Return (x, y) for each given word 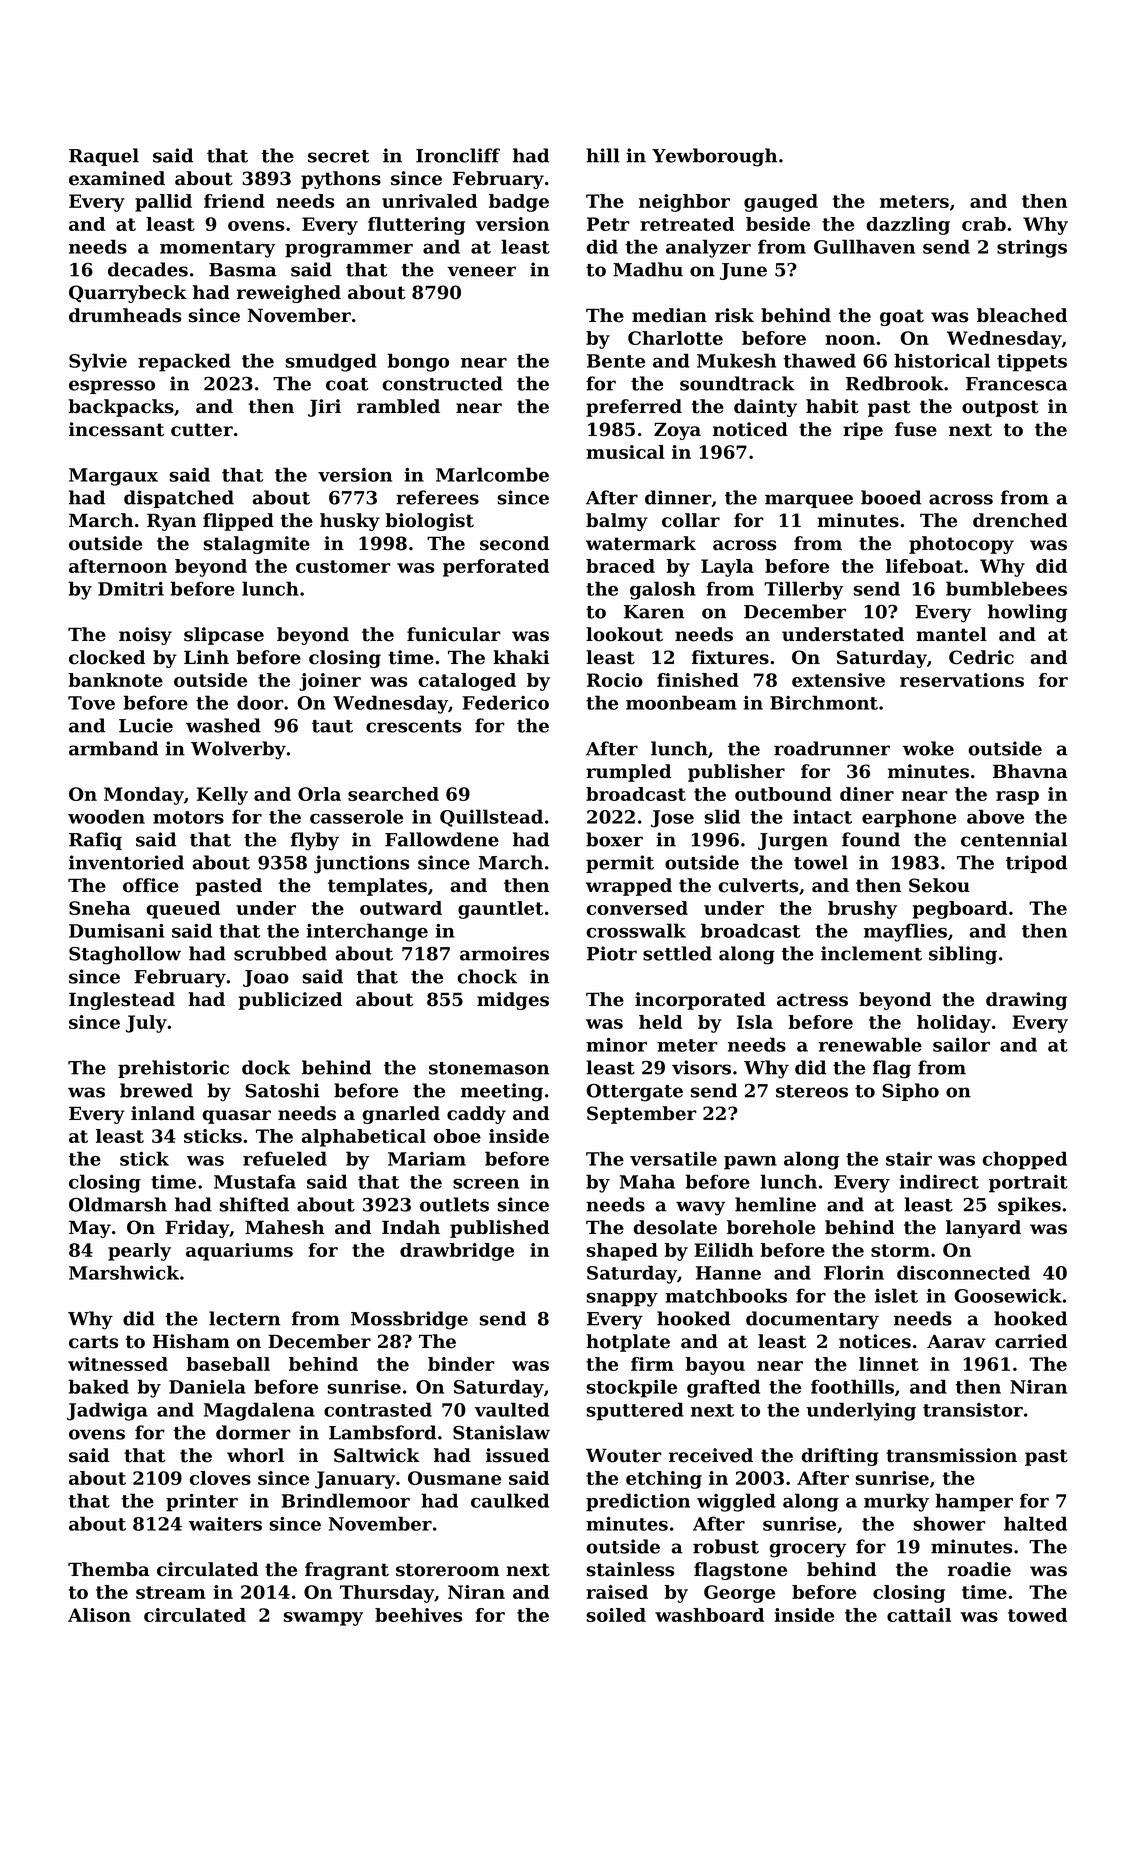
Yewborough (714, 157)
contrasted (378, 1409)
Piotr (612, 953)
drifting (840, 1457)
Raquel (104, 157)
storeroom (447, 1570)
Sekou (939, 885)
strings (1032, 249)
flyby (315, 841)
